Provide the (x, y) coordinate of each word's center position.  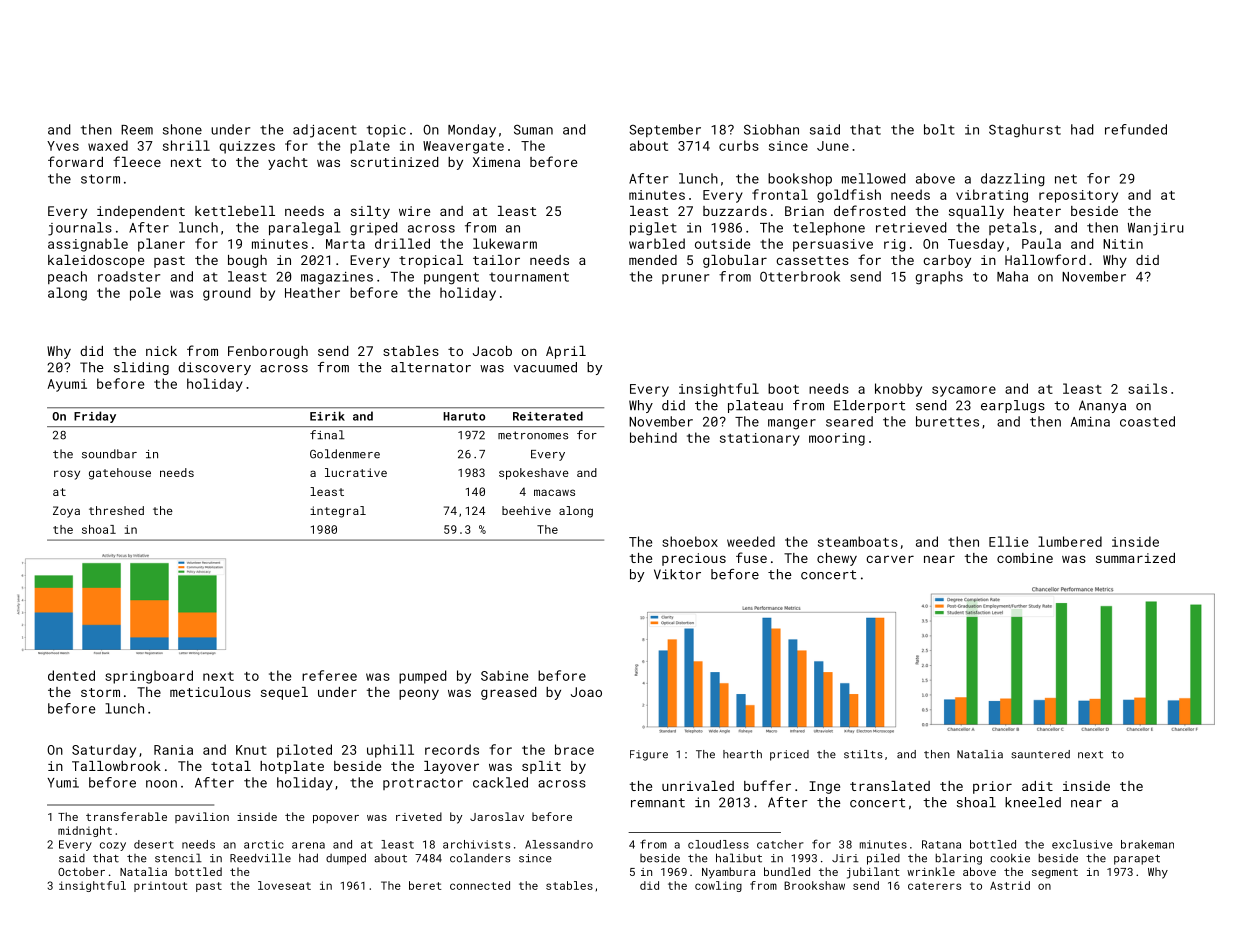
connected (480, 885)
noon (161, 784)
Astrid (1010, 885)
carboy (947, 261)
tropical (431, 261)
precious (694, 559)
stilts (863, 754)
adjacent (325, 131)
